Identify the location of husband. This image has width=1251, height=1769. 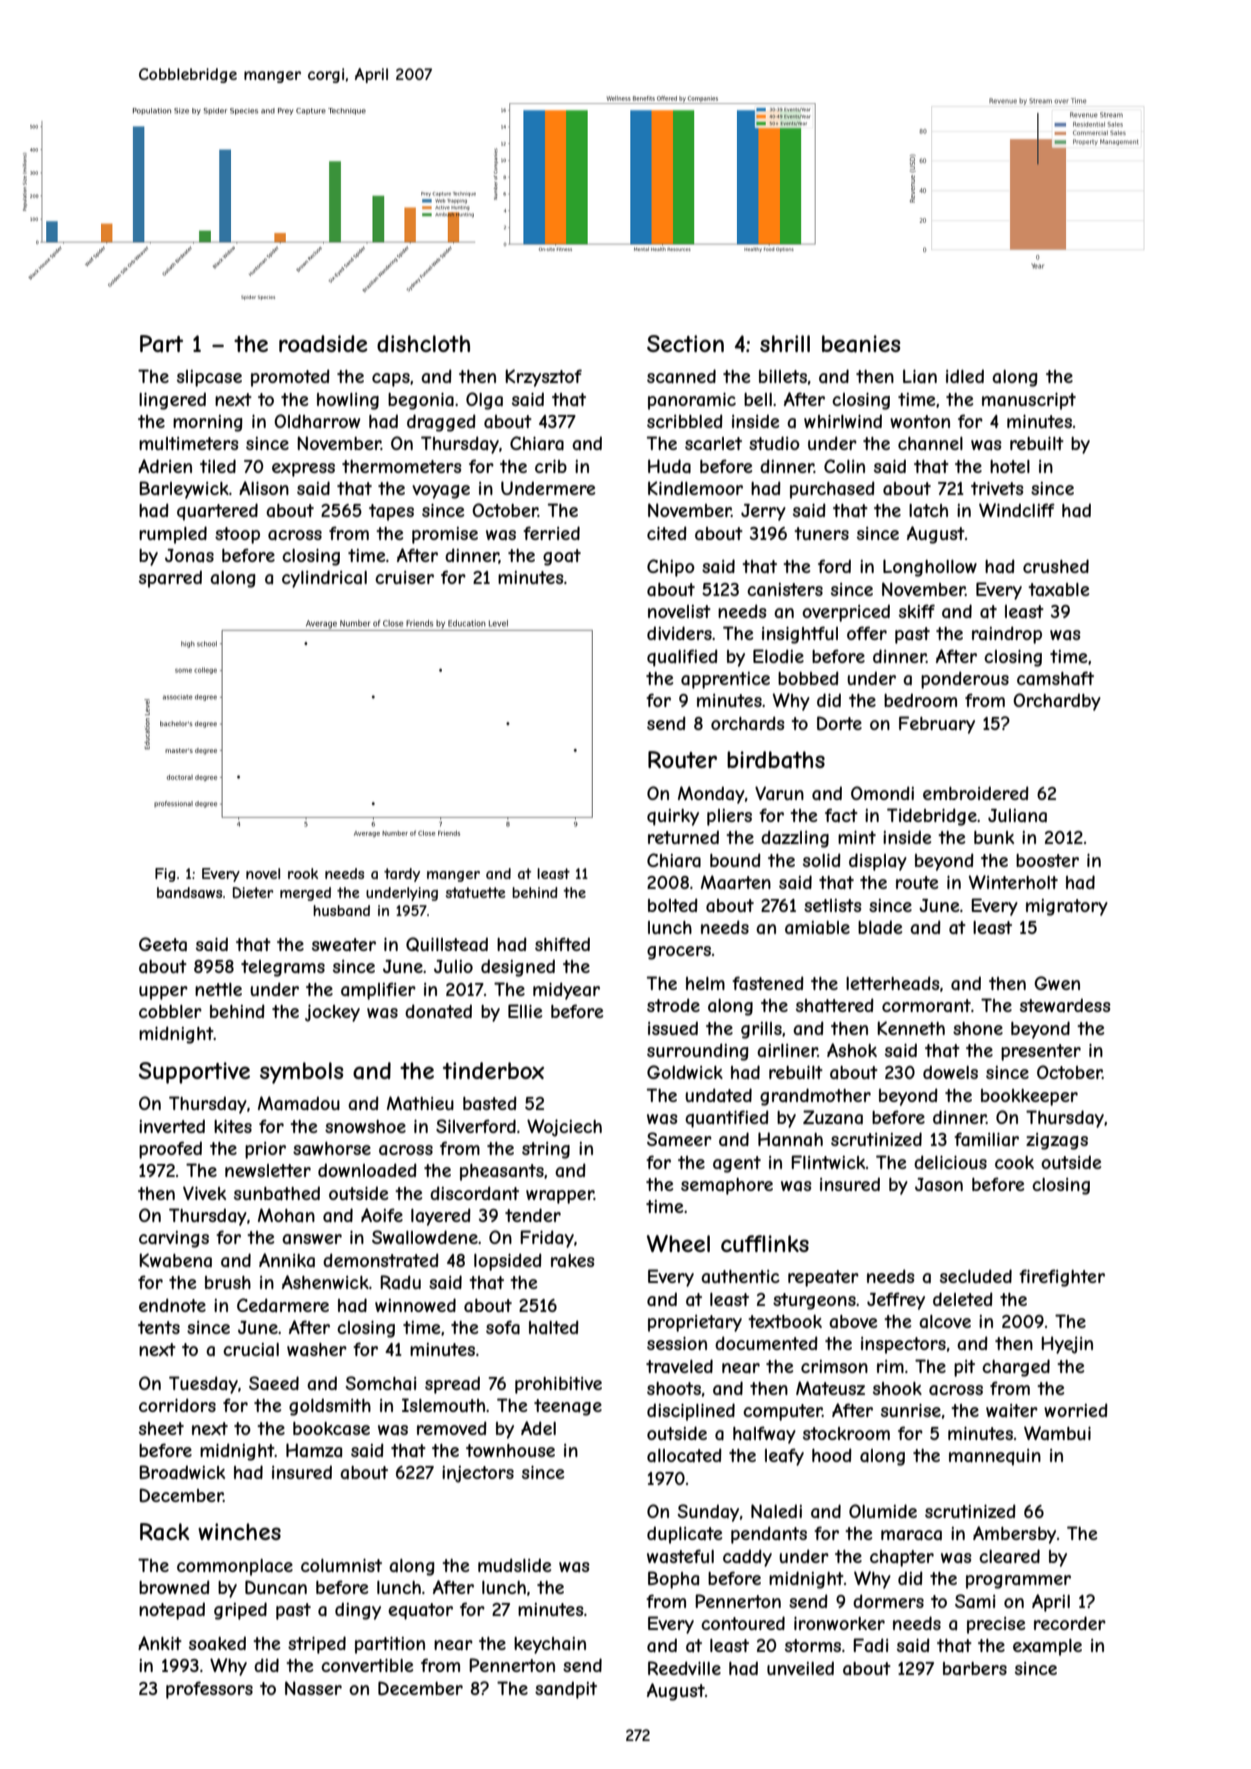
(341, 910).
